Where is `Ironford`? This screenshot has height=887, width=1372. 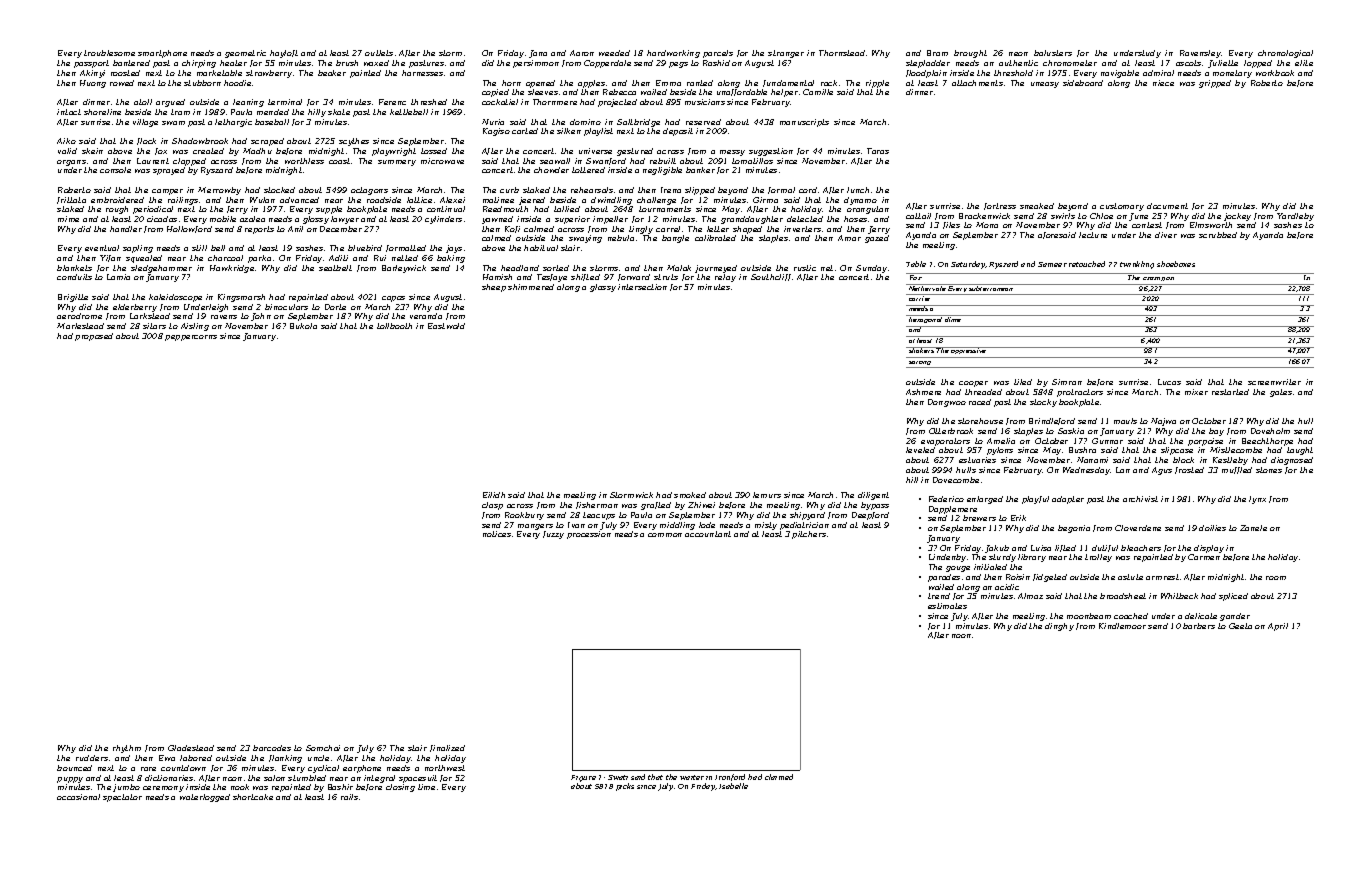
Ironford is located at coordinates (730, 777).
